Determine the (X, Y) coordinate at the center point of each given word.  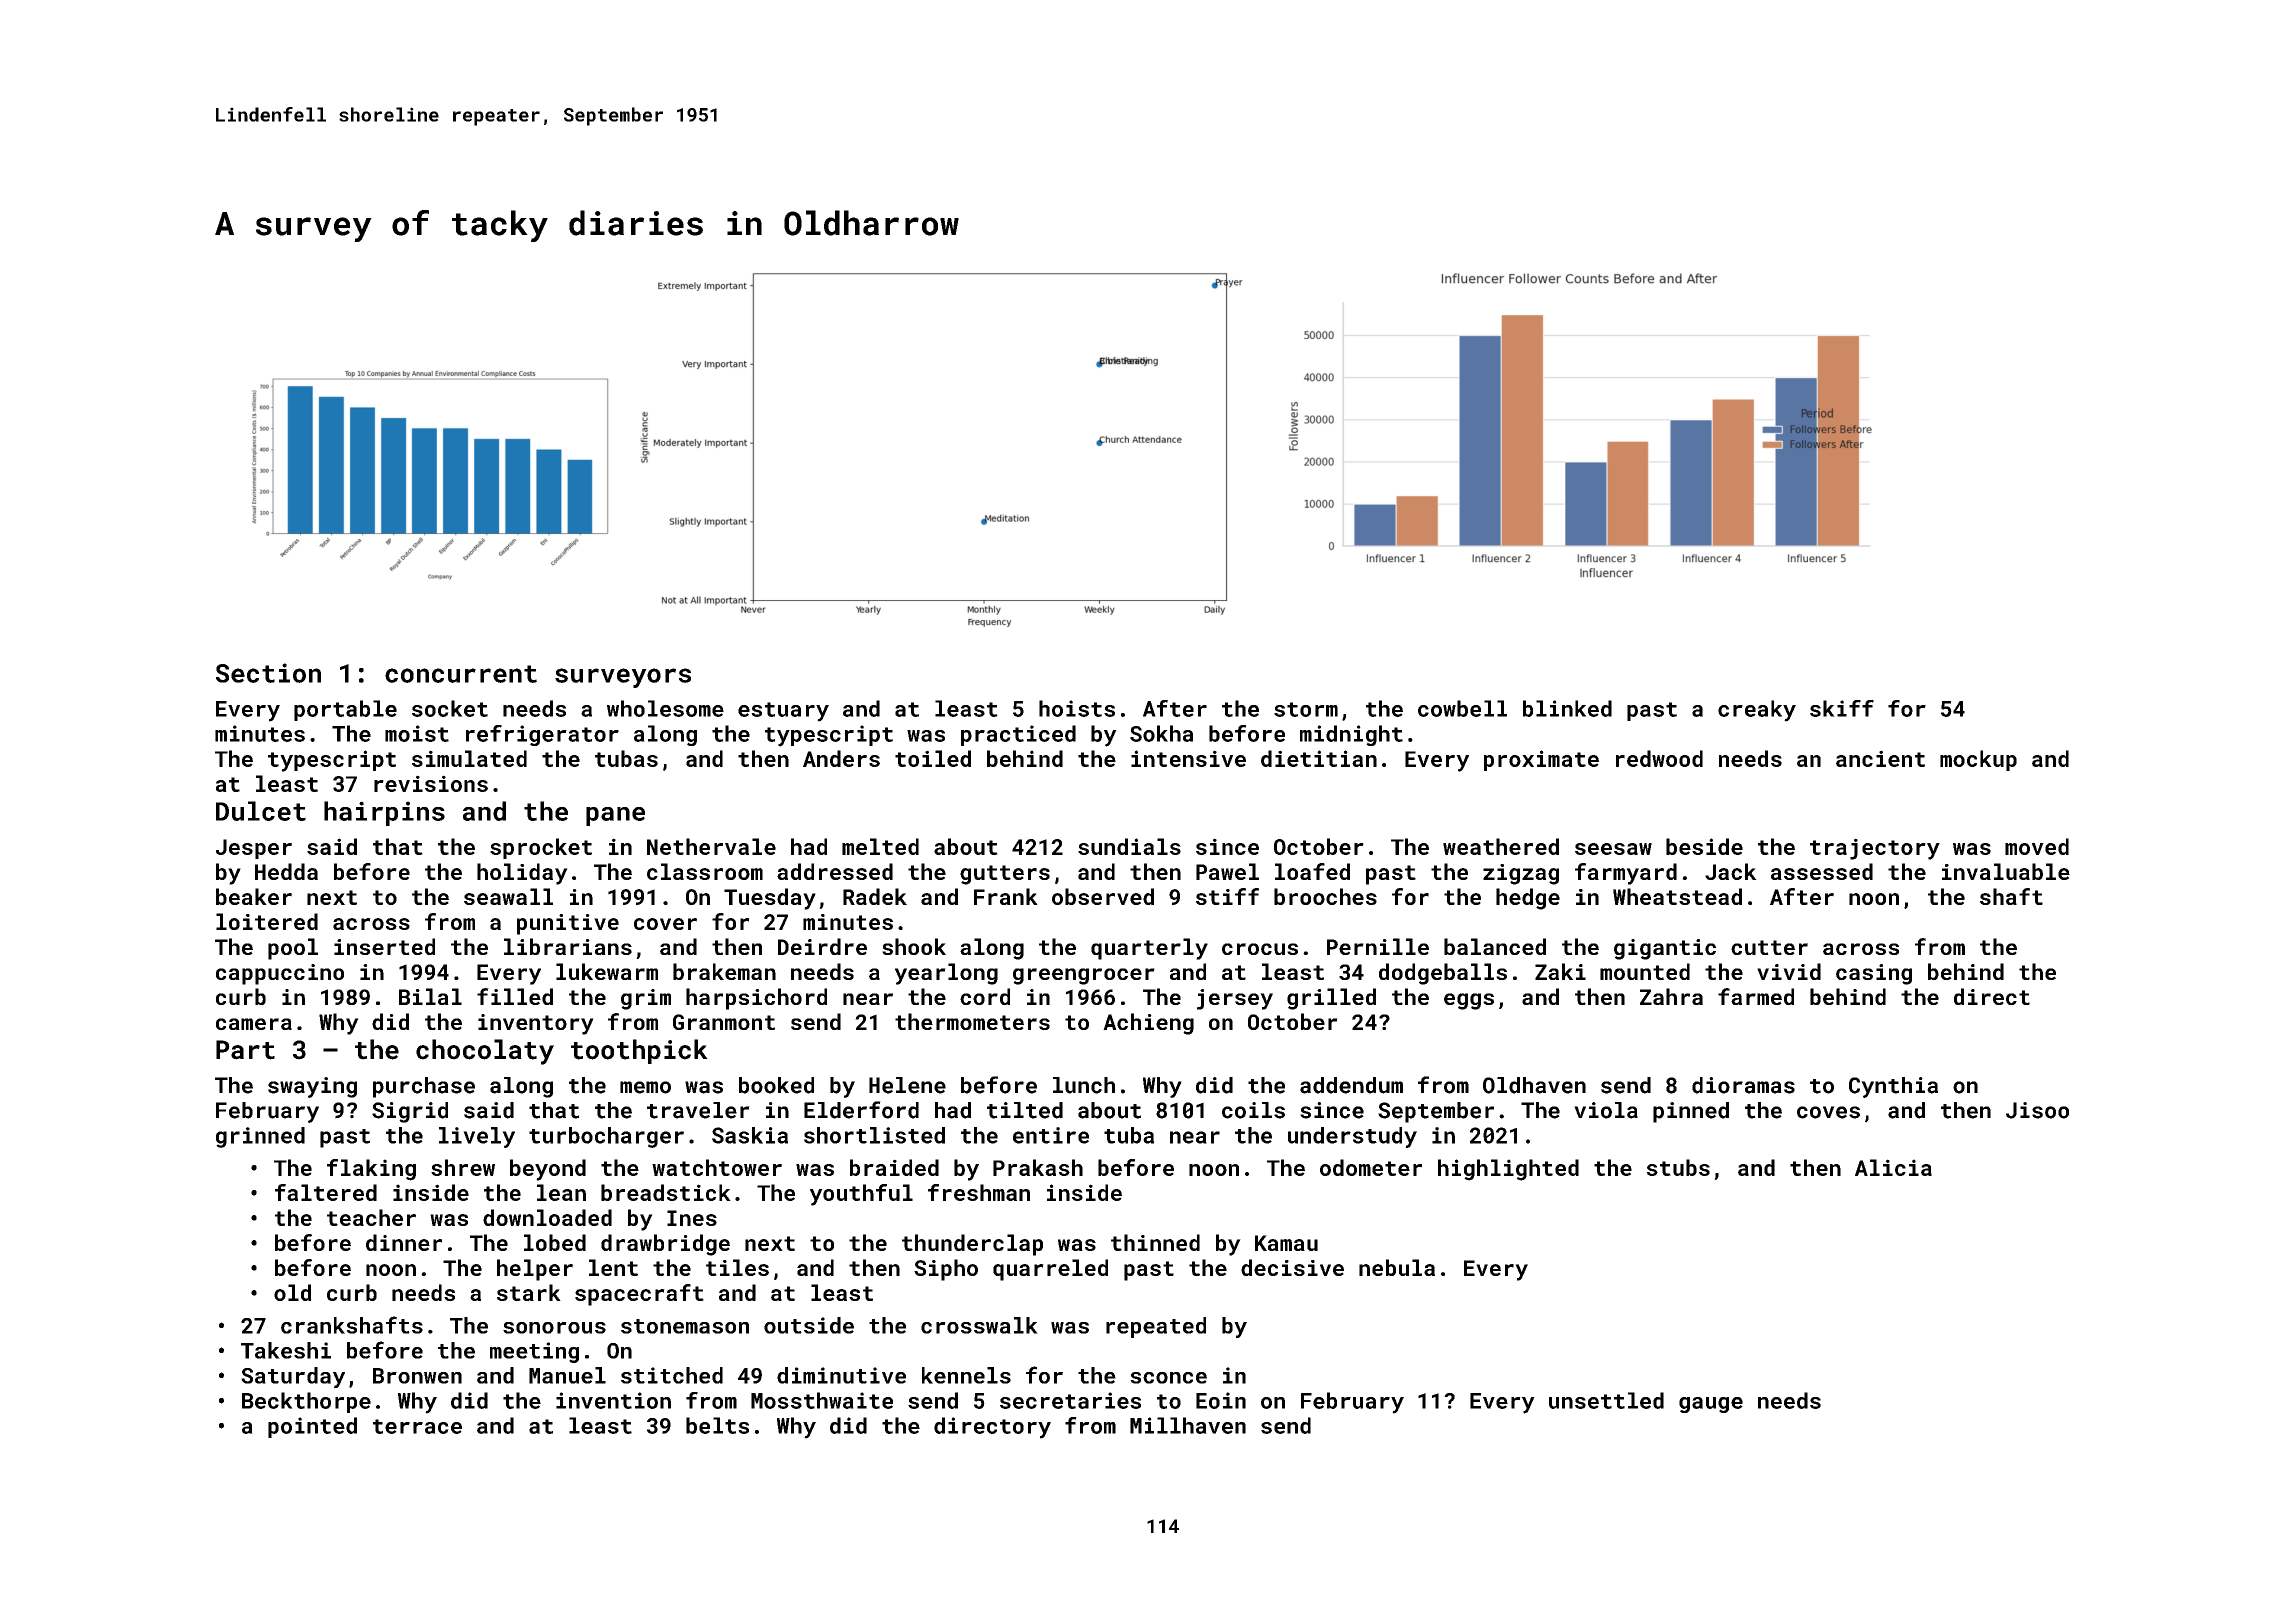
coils (1253, 1110)
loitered (267, 921)
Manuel (567, 1375)
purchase (424, 1087)
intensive (1188, 758)
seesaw (1613, 849)
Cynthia (1893, 1087)
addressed (835, 871)
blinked (1567, 708)
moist (417, 733)
